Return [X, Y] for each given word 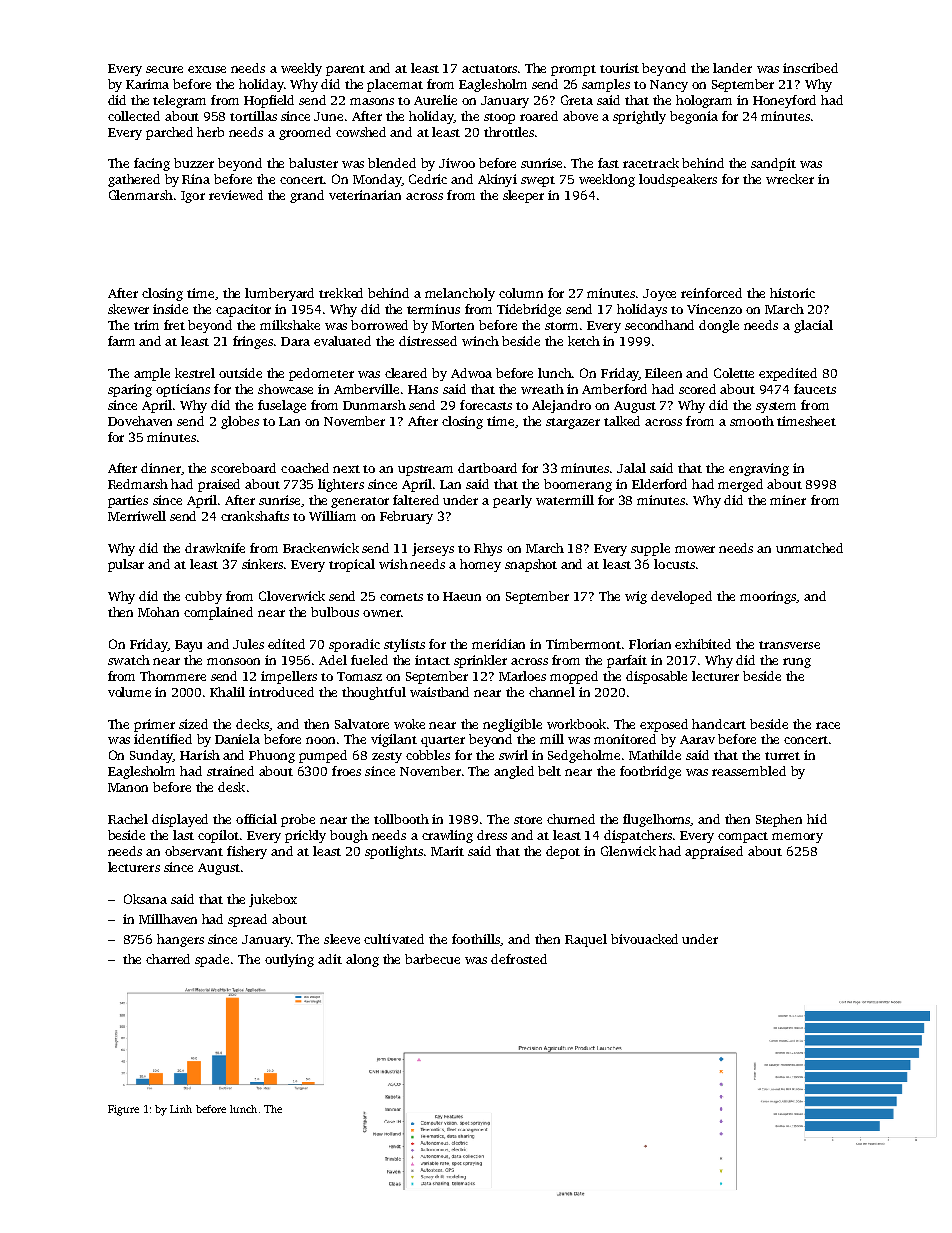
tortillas [253, 116]
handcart [719, 724]
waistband [439, 692]
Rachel [128, 819]
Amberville [366, 389]
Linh [181, 1109]
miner [788, 500]
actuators [489, 69]
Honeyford [784, 101]
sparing [130, 390]
